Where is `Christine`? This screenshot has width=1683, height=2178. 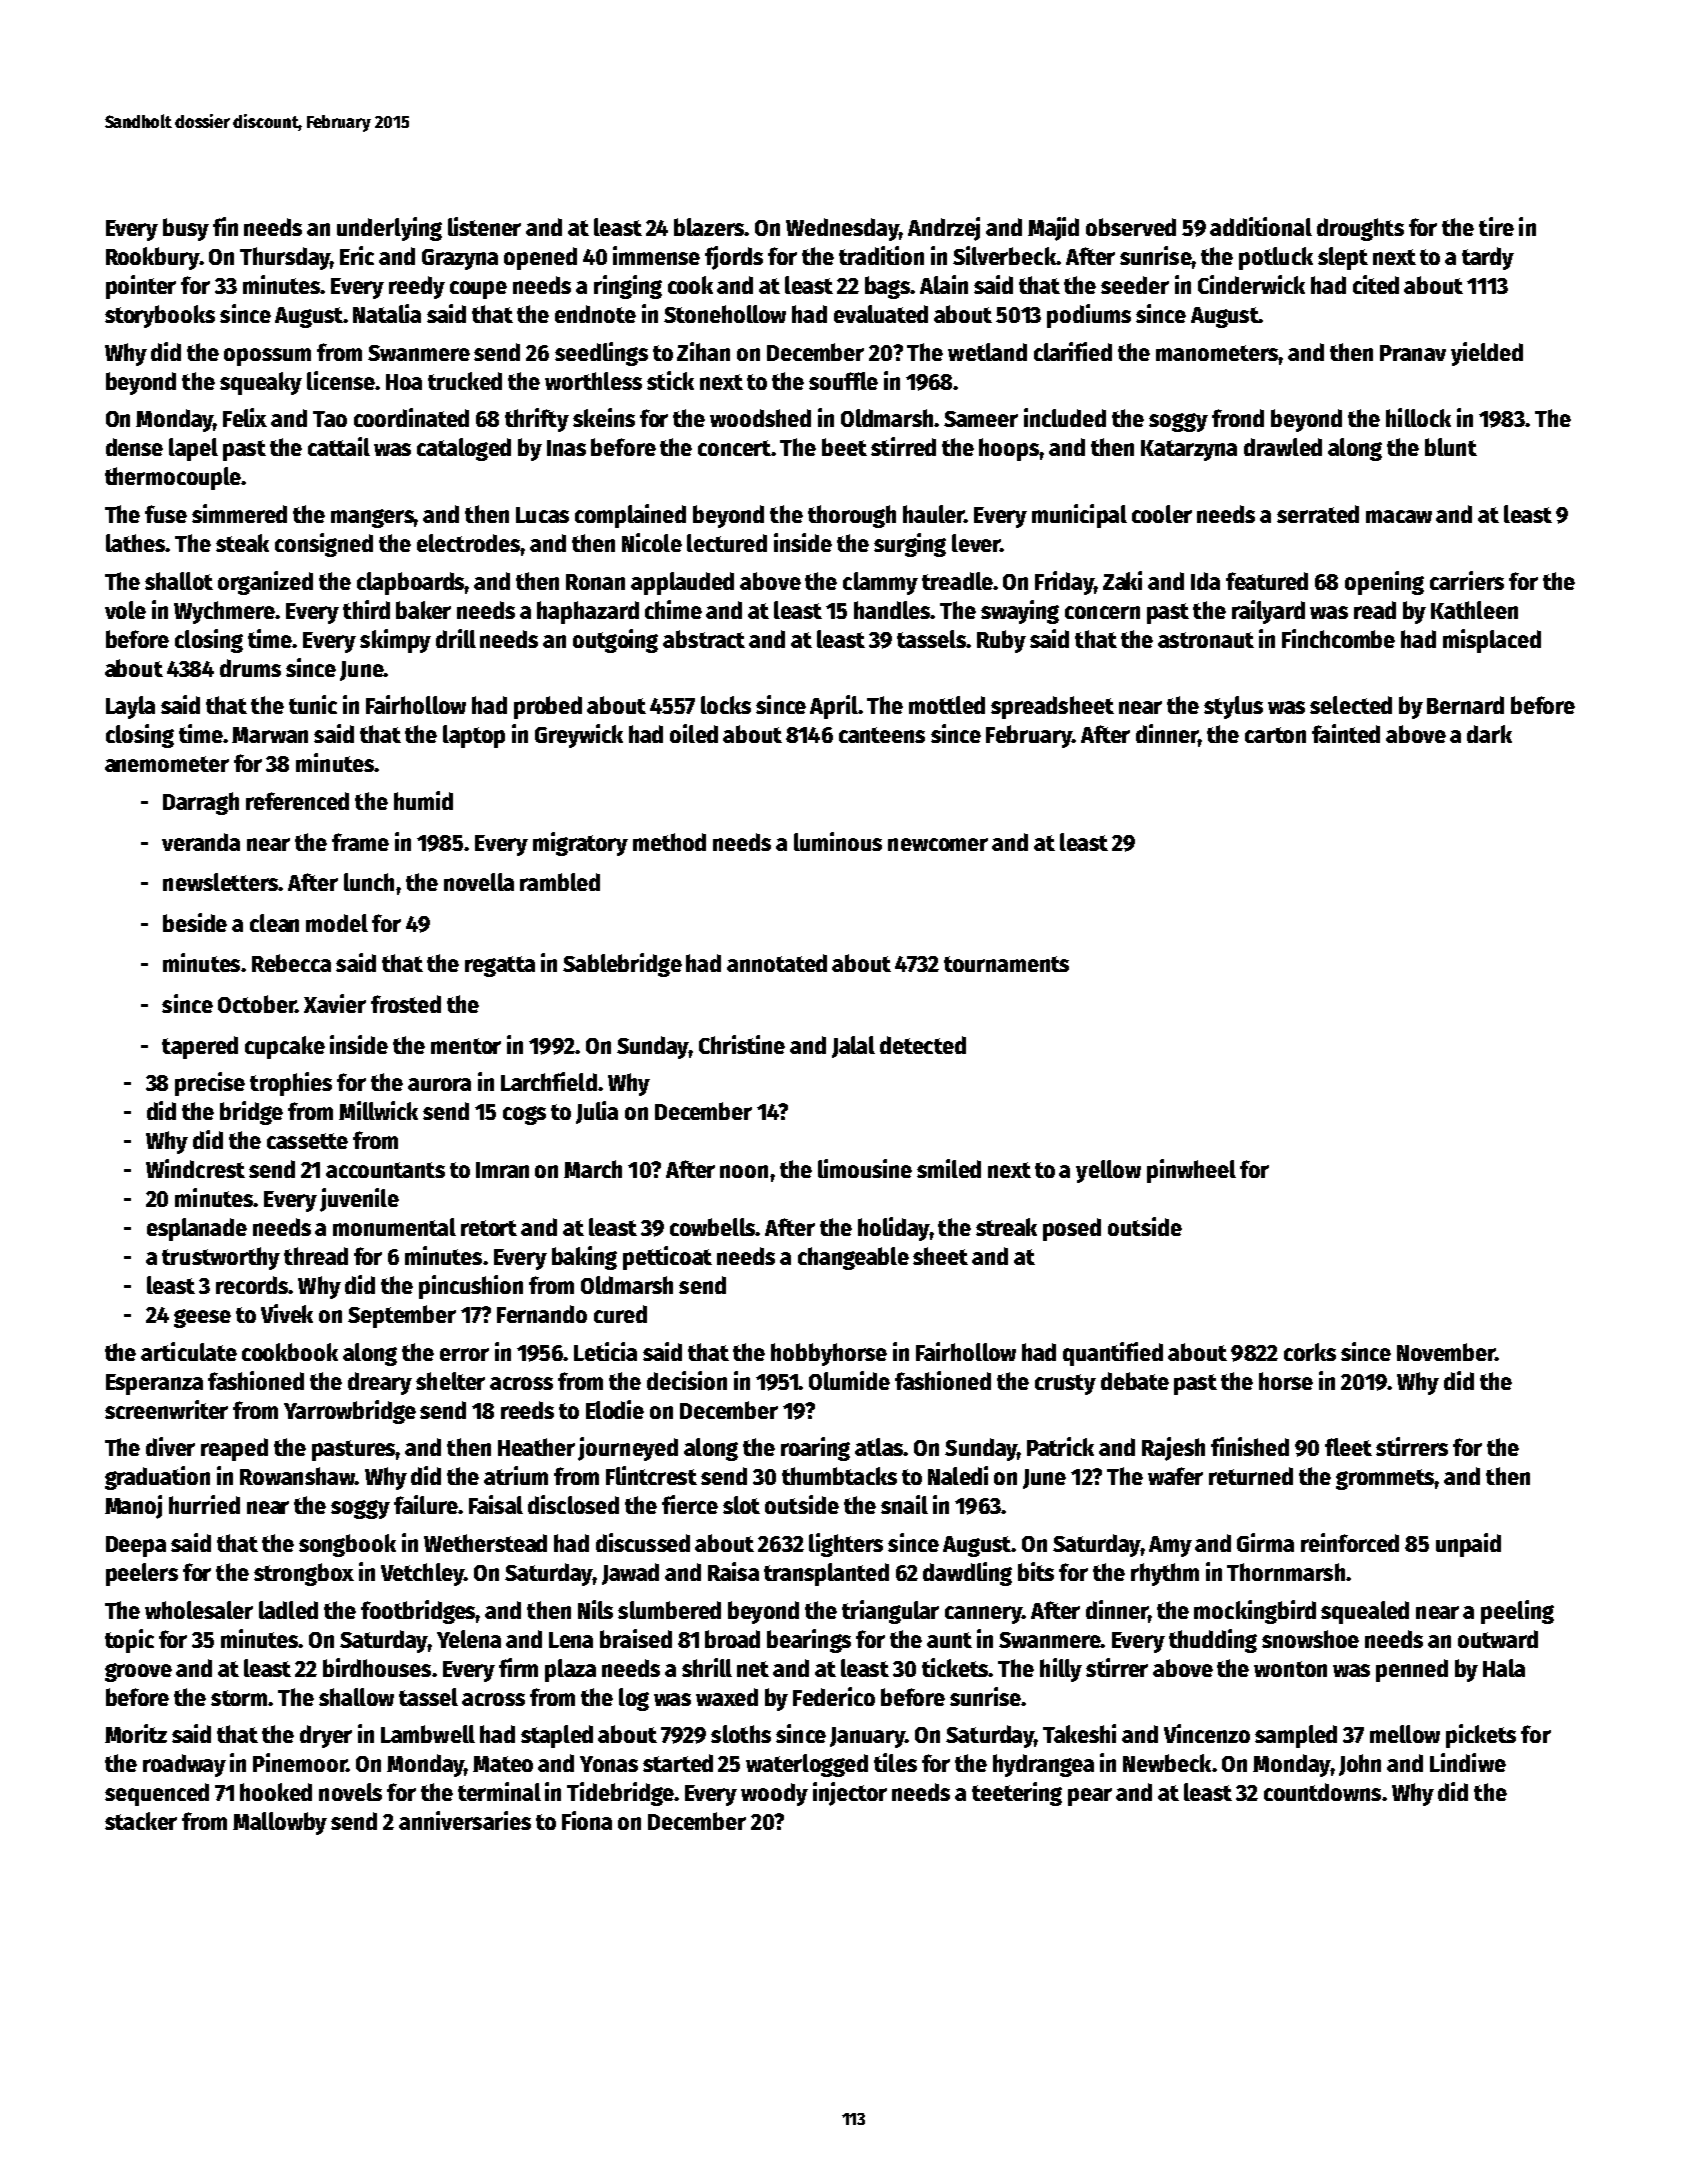 Christine is located at coordinates (742, 1044).
